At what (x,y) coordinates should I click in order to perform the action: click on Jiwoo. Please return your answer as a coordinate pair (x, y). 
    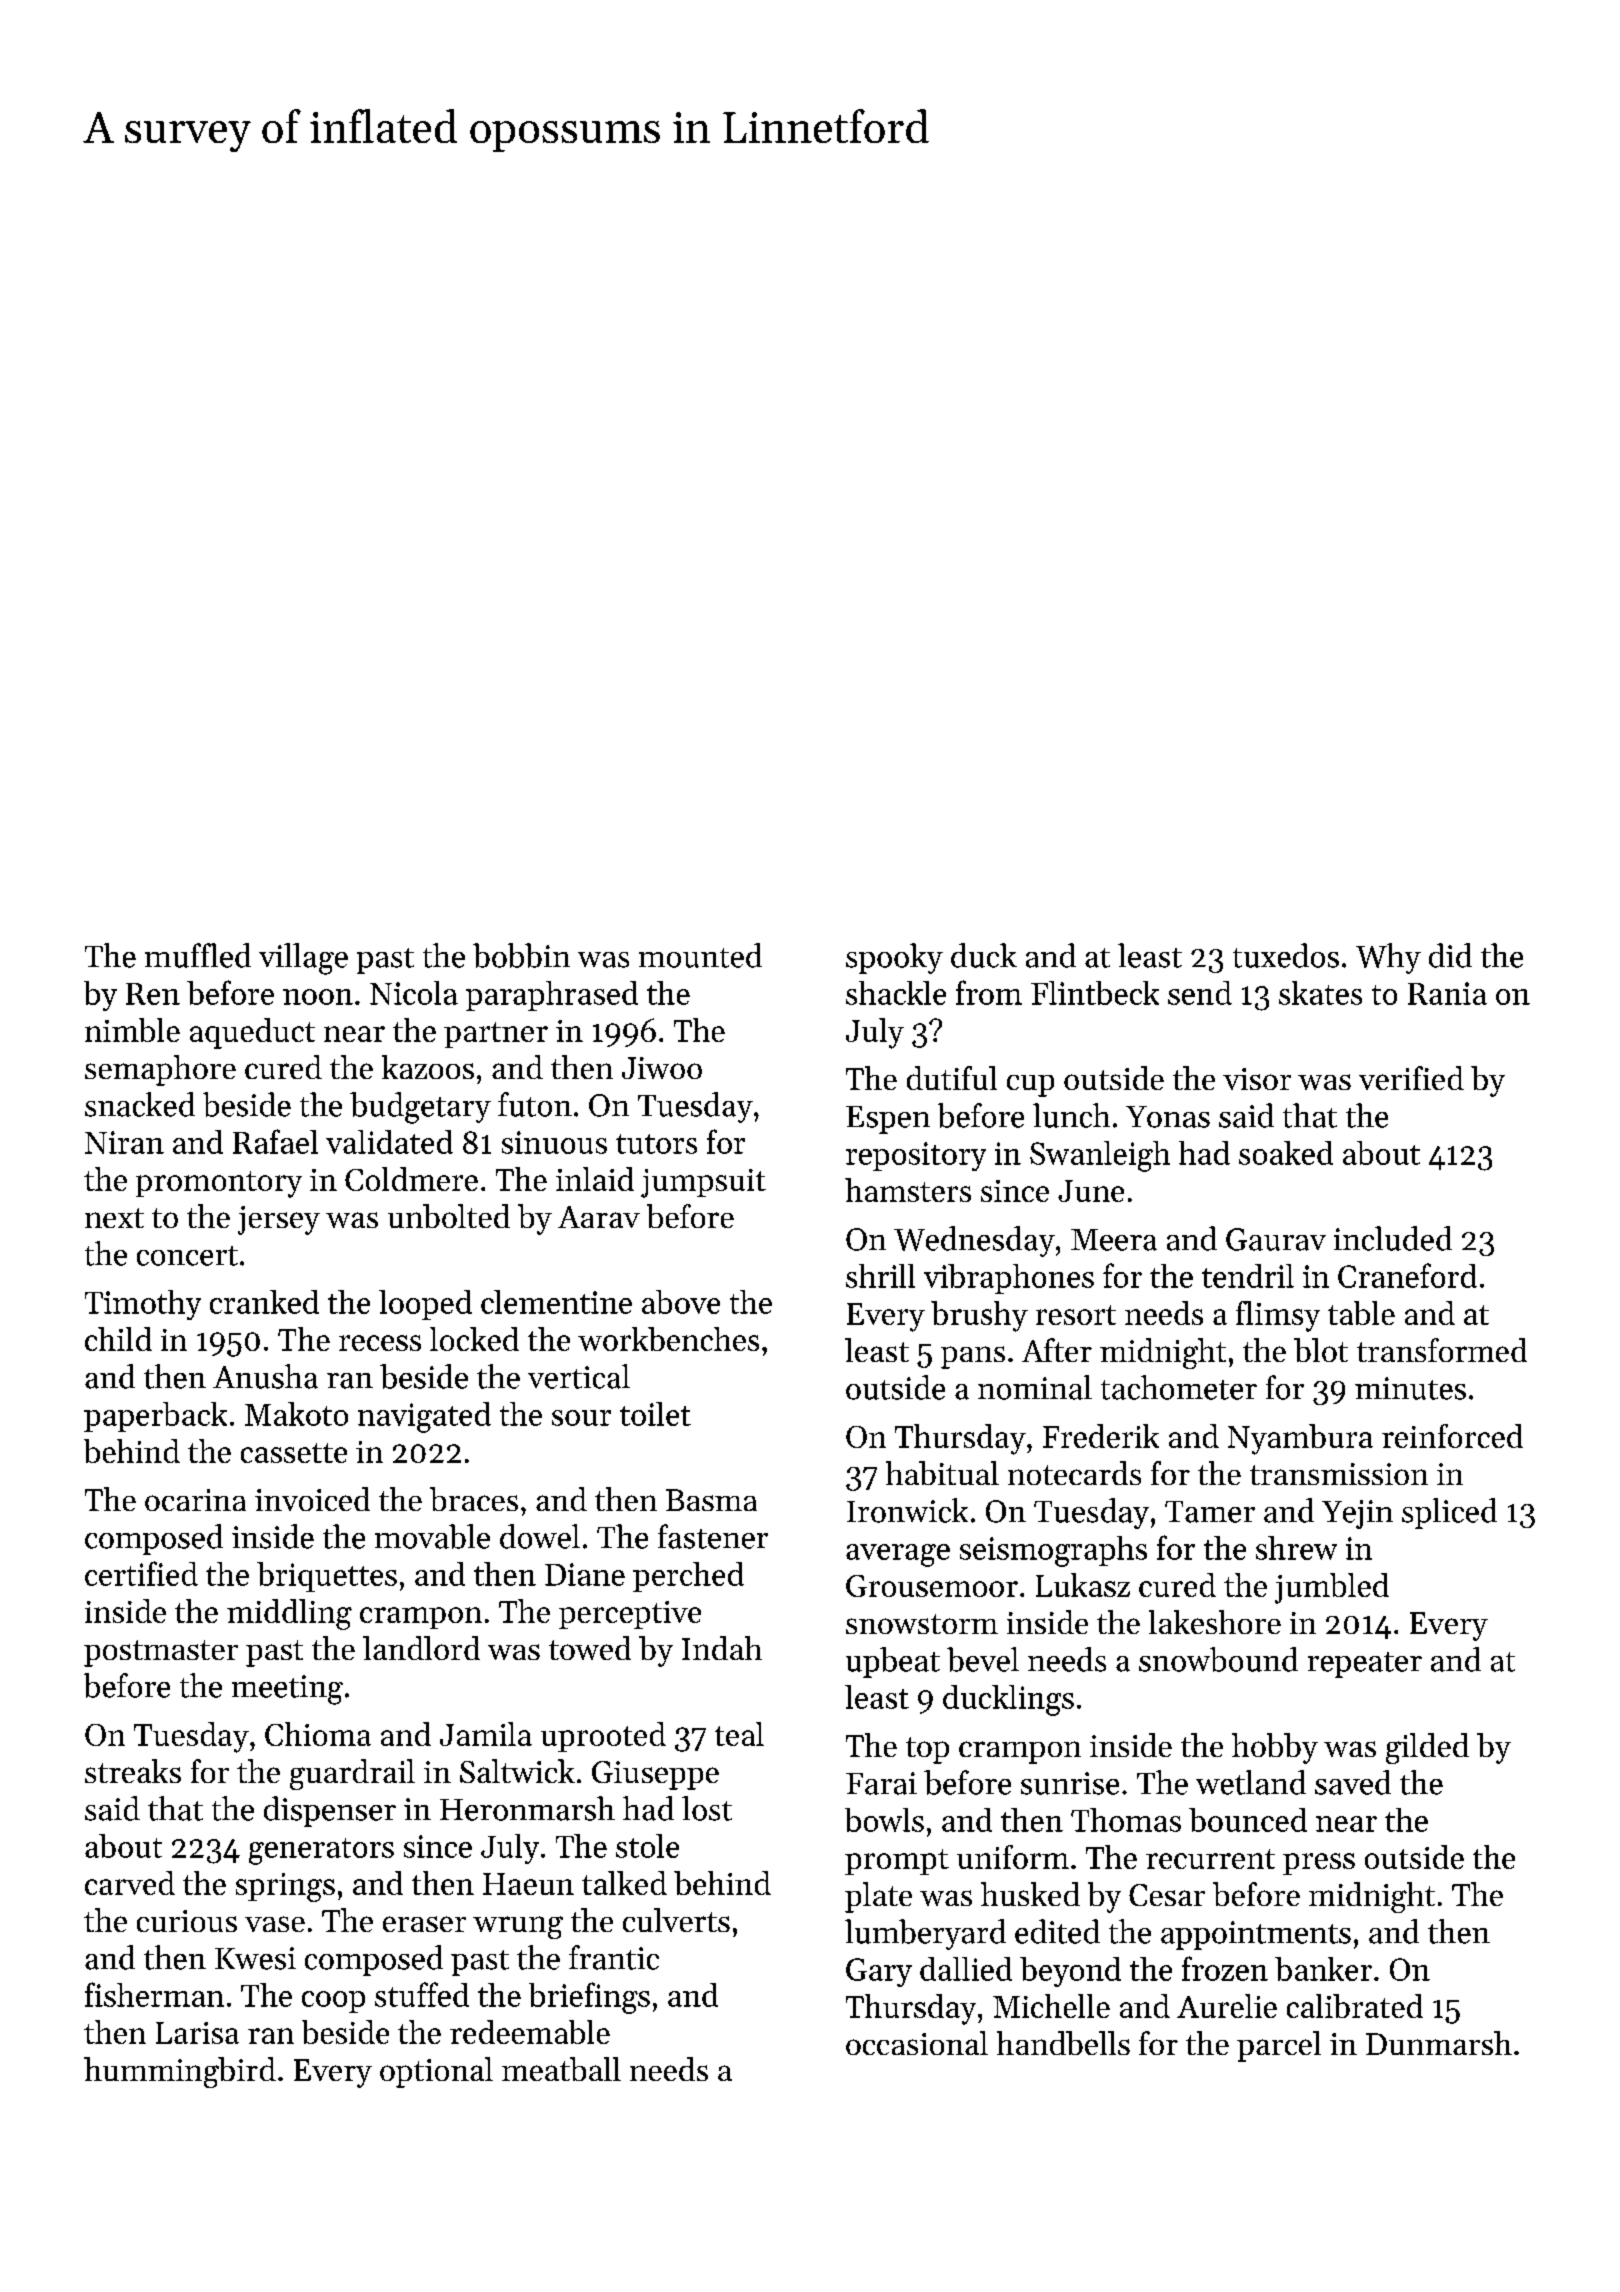
    Looking at the image, I should click on (662, 1068).
